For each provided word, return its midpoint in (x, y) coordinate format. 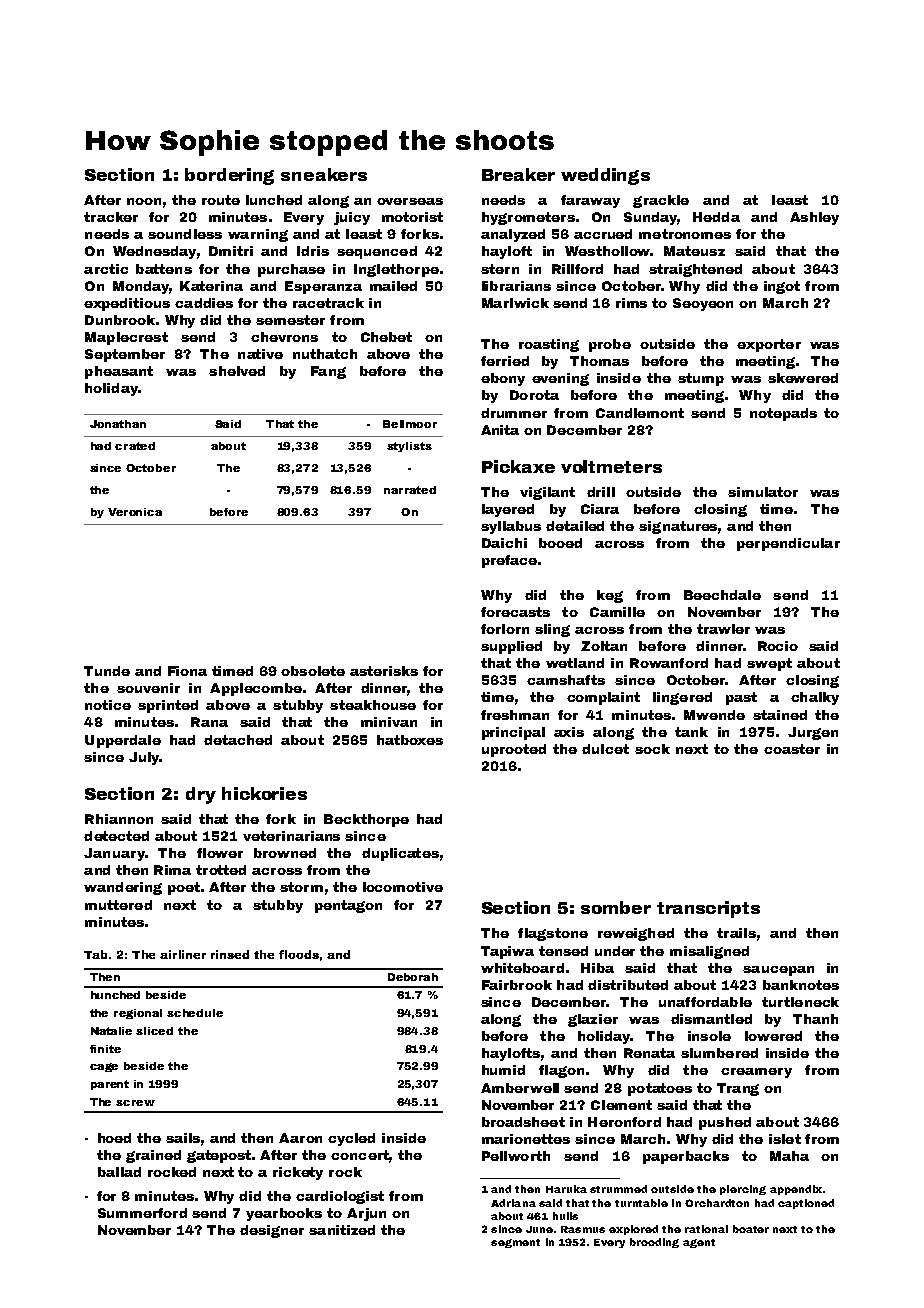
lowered (773, 1036)
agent (699, 1243)
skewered (803, 378)
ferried (505, 361)
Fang (328, 372)
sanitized (342, 1230)
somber (616, 907)
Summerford (142, 1213)
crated (135, 446)
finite (105, 1049)
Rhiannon (119, 819)
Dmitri (231, 251)
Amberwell (520, 1088)
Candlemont (640, 413)
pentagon (348, 906)
